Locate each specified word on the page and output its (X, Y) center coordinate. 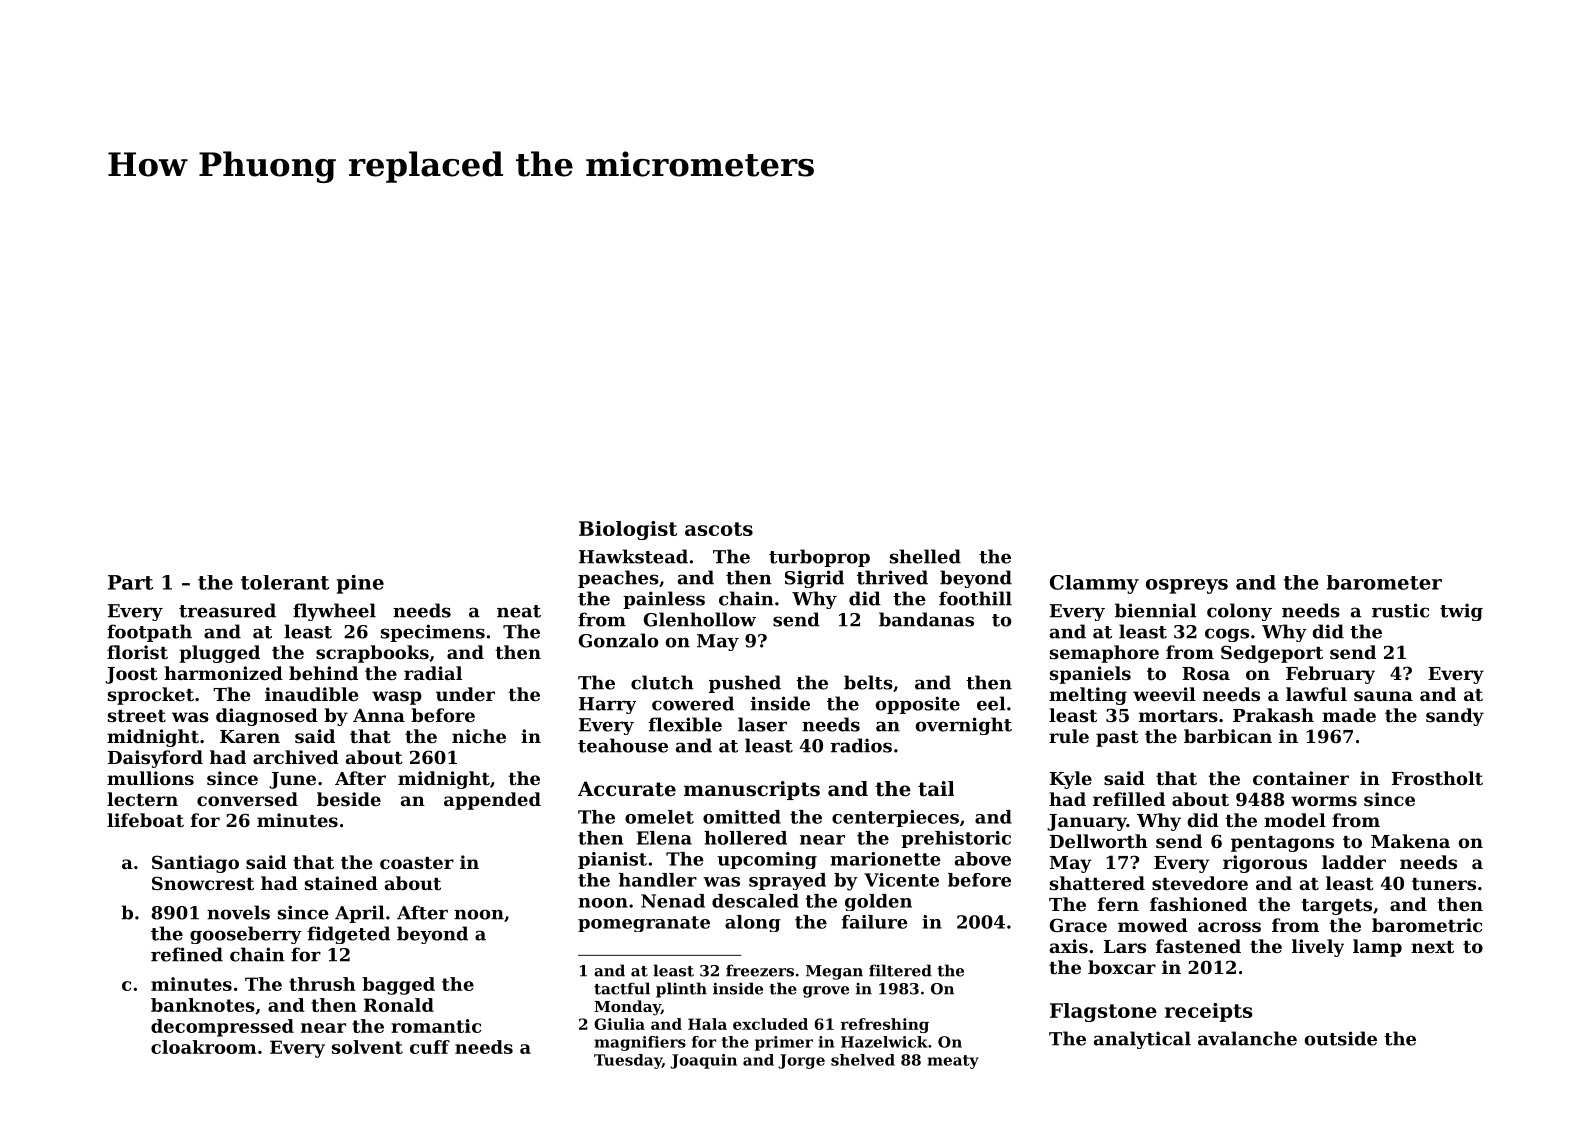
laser (762, 724)
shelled (925, 556)
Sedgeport (1272, 654)
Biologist (628, 530)
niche (479, 736)
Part (130, 582)
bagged (398, 986)
